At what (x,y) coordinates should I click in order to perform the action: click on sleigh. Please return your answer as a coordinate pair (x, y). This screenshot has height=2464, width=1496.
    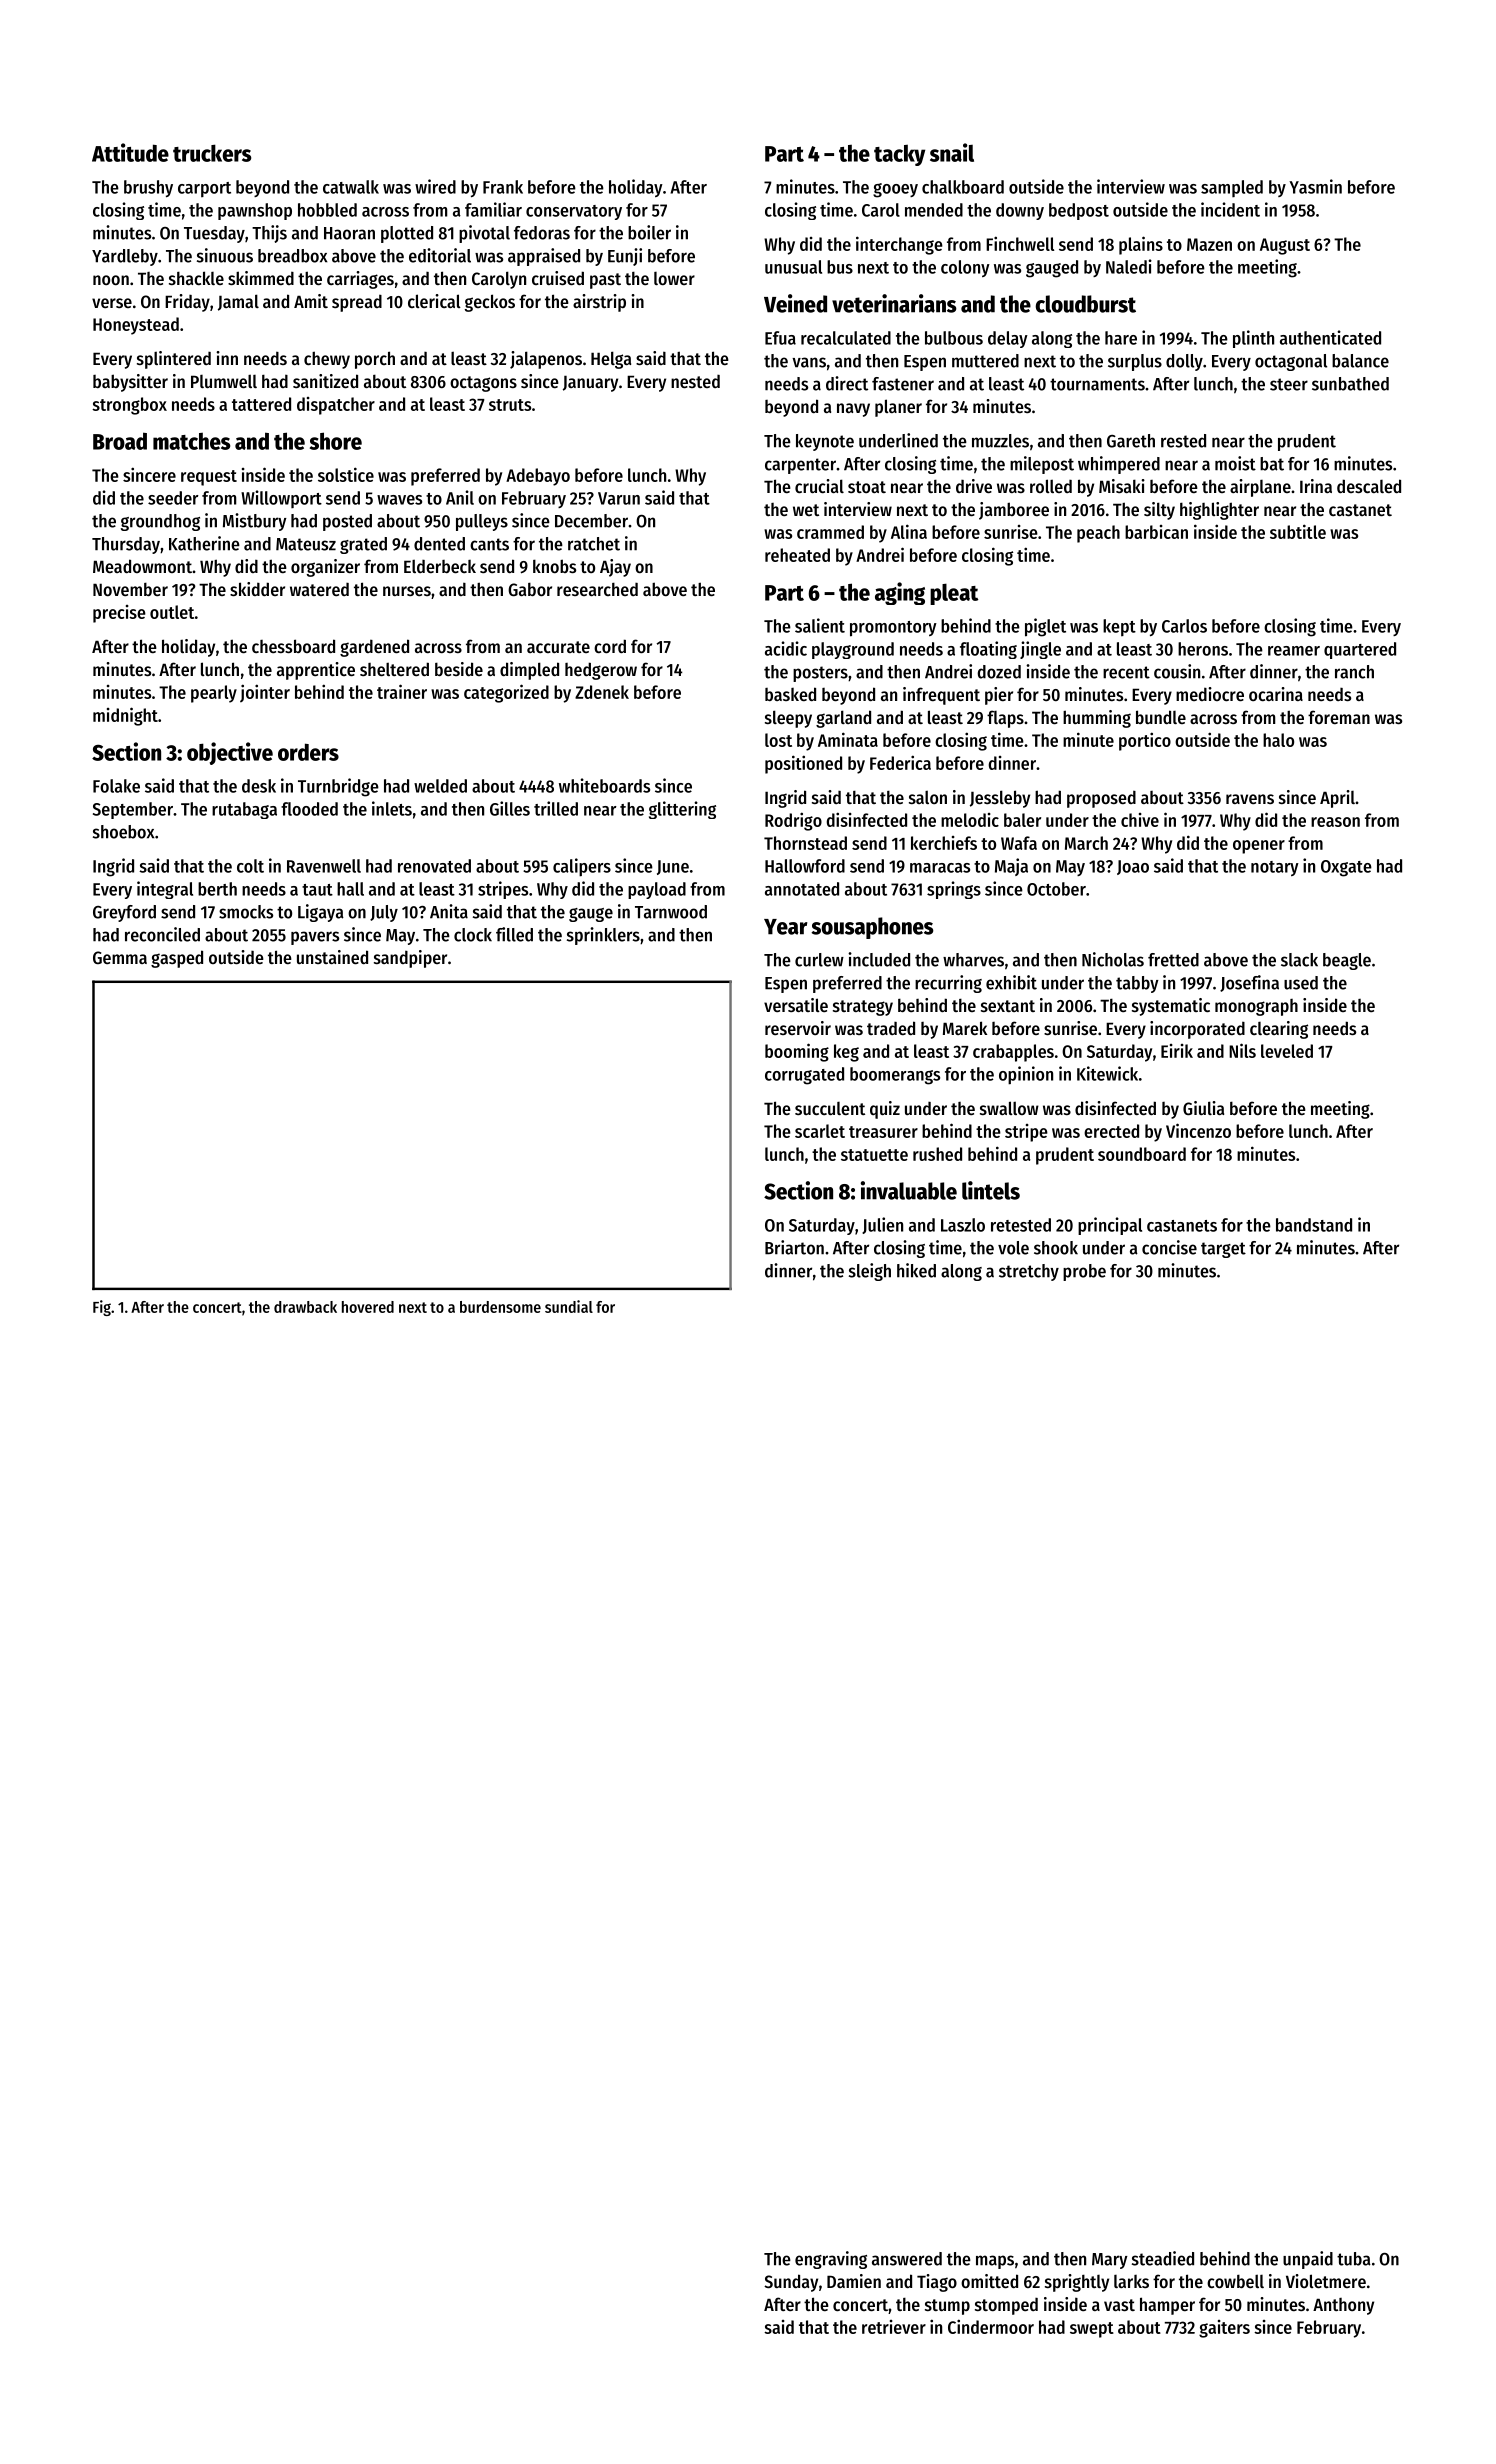
    Looking at the image, I should click on (870, 1272).
